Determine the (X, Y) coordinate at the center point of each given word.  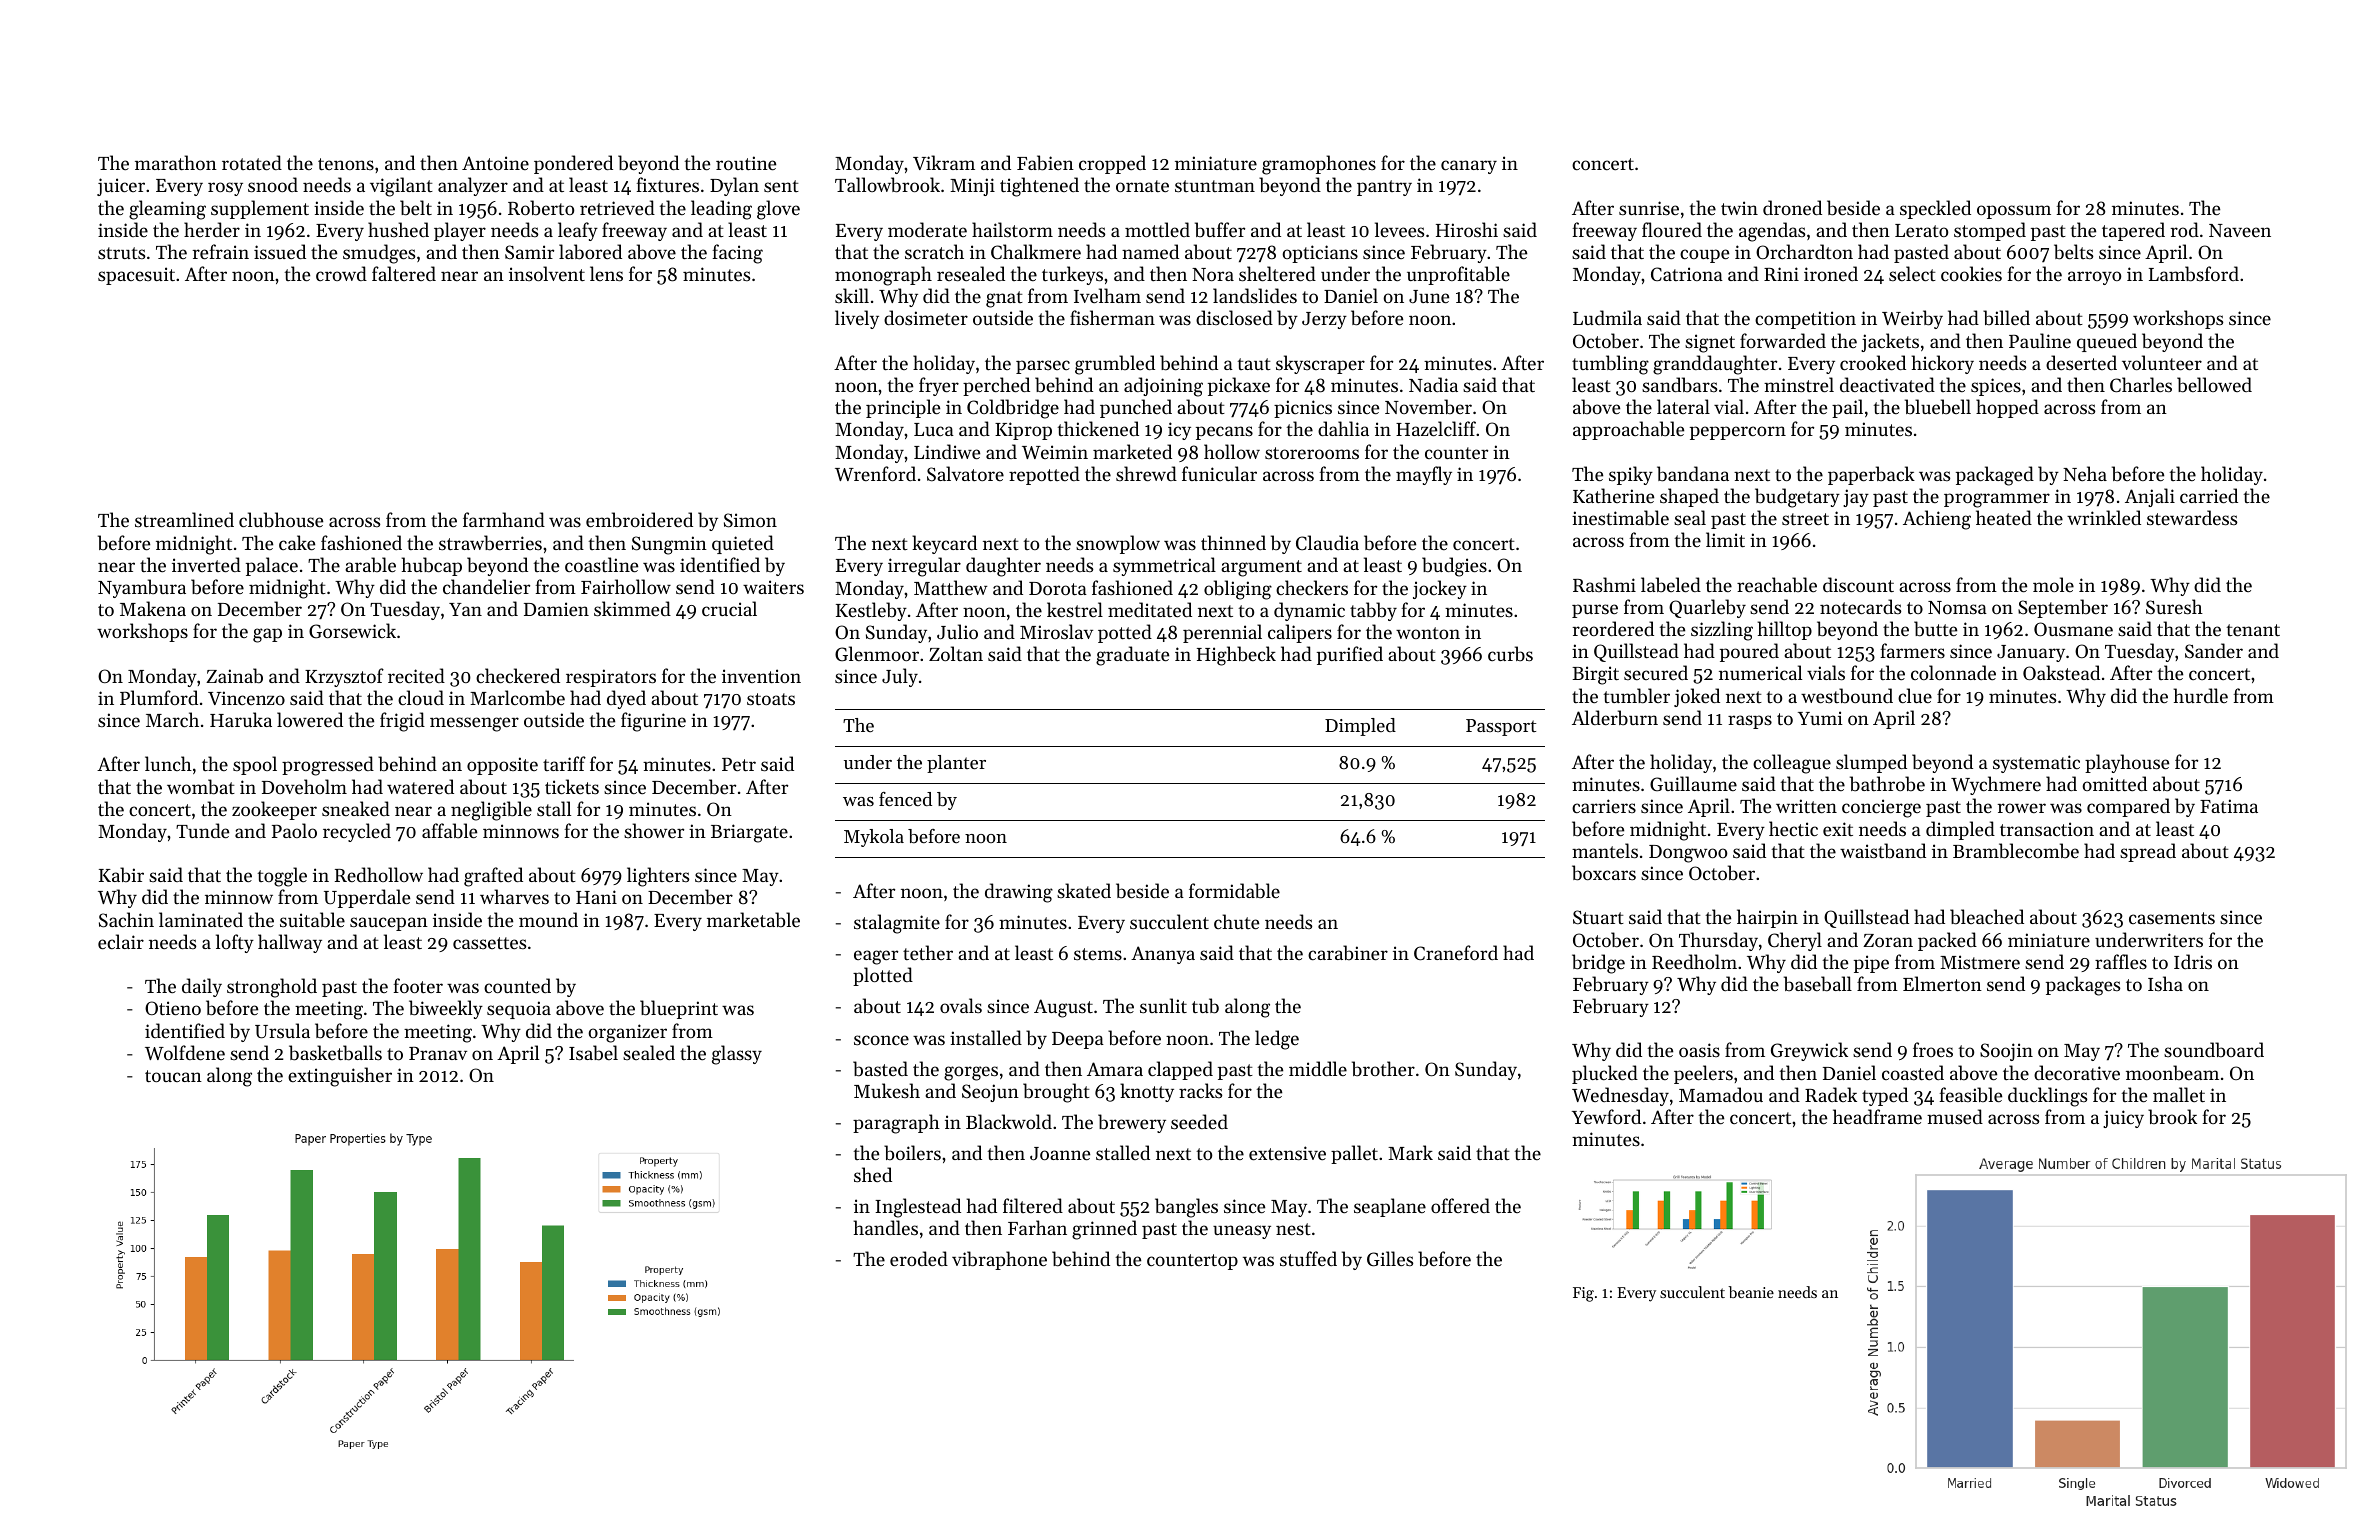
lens (606, 273)
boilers (912, 1152)
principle (903, 408)
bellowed (2214, 385)
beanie (1751, 1292)
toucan (173, 1076)
